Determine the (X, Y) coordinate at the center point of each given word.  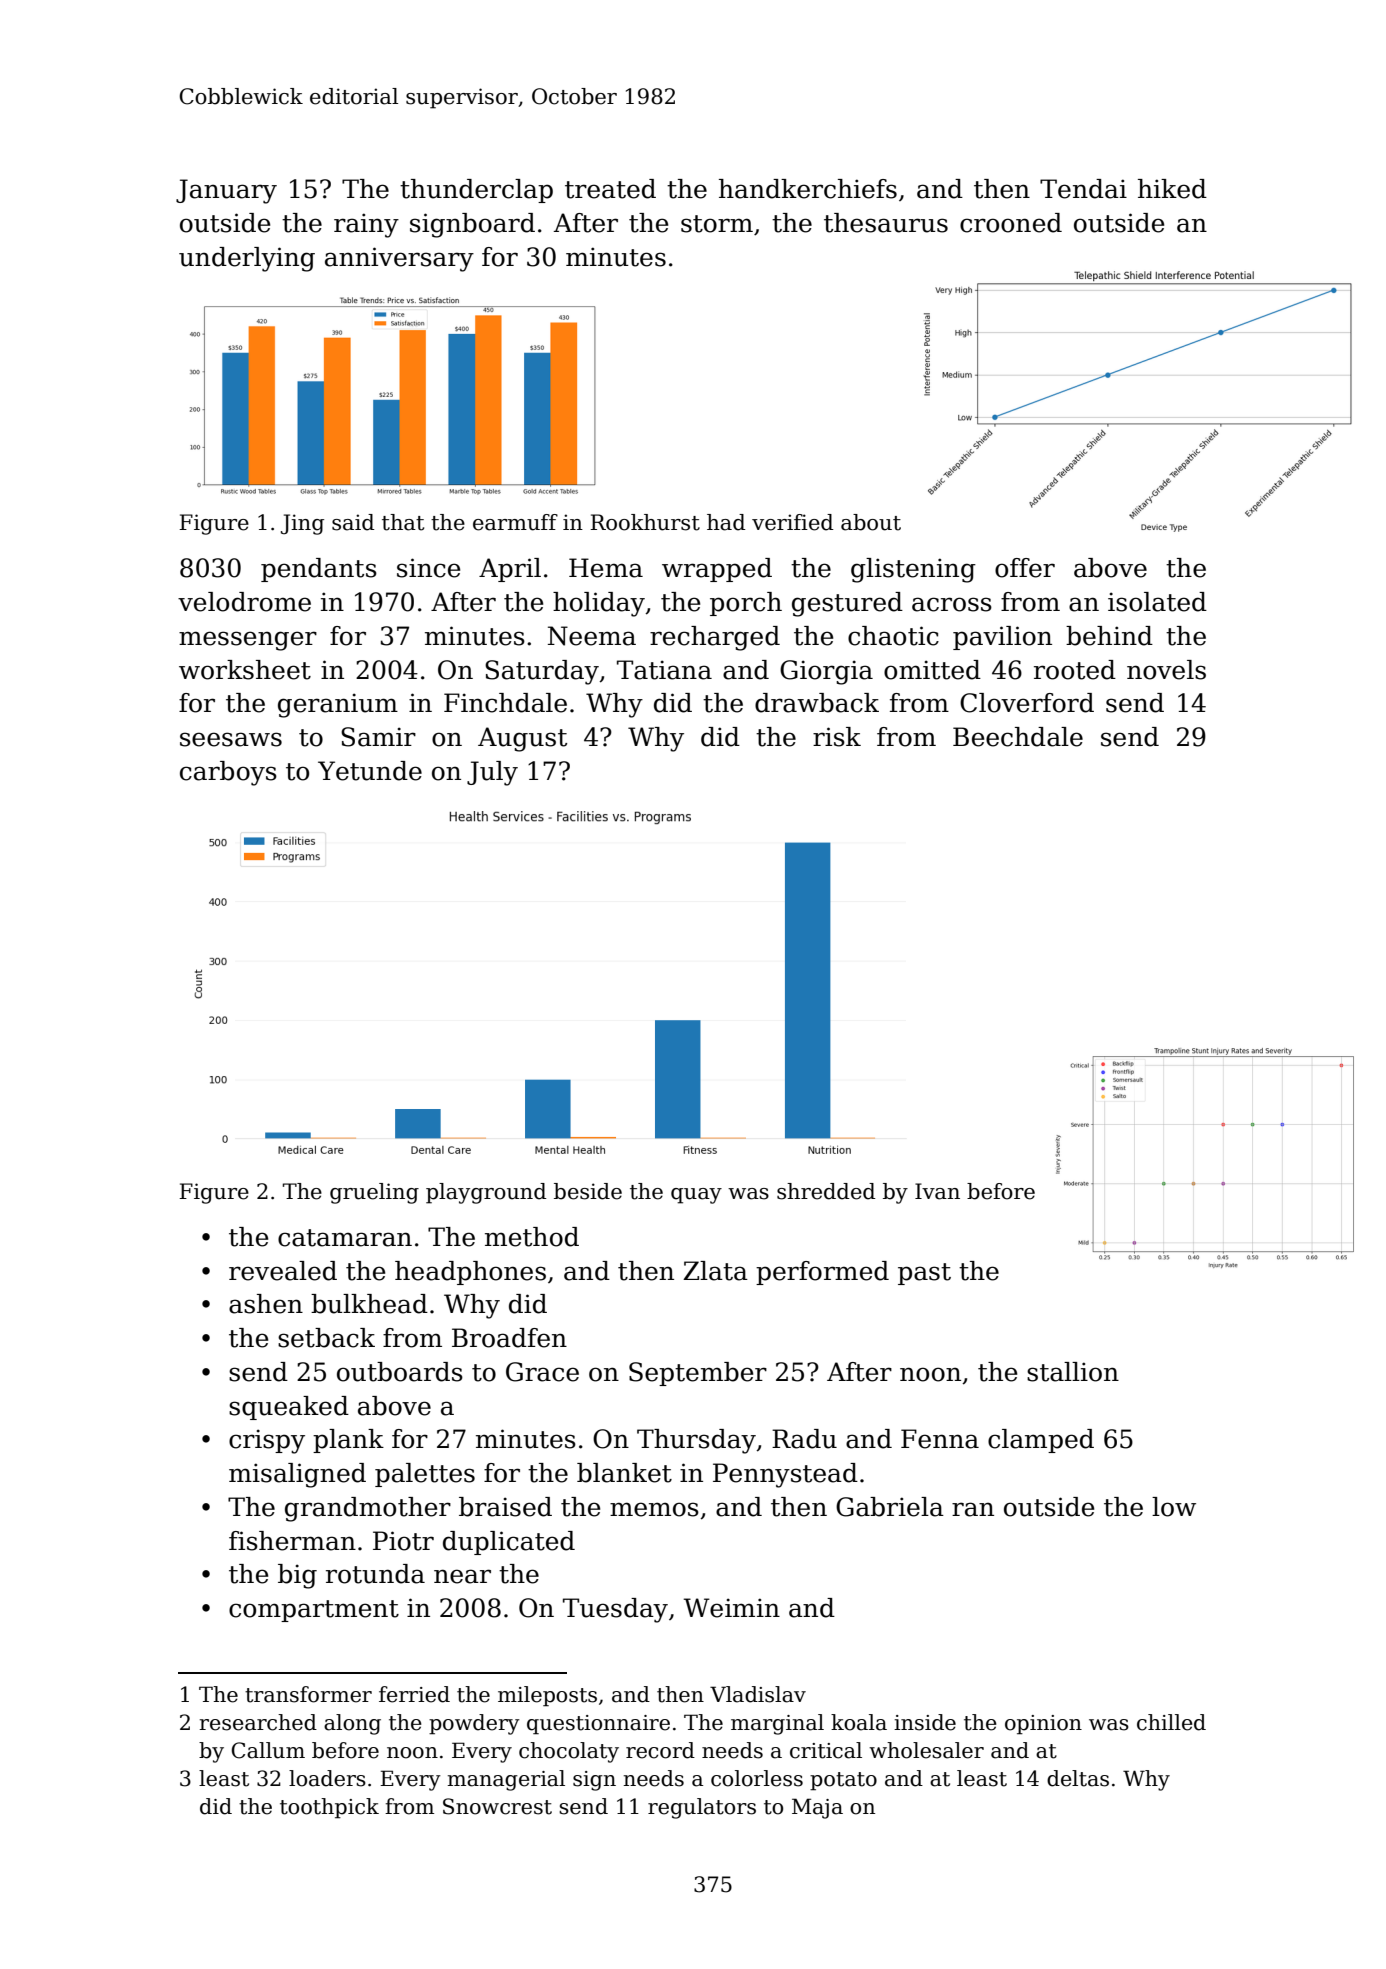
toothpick (329, 1808)
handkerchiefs (808, 189)
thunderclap (476, 191)
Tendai (1083, 189)
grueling (374, 1193)
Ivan (937, 1191)
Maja (817, 1808)
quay (696, 1196)
